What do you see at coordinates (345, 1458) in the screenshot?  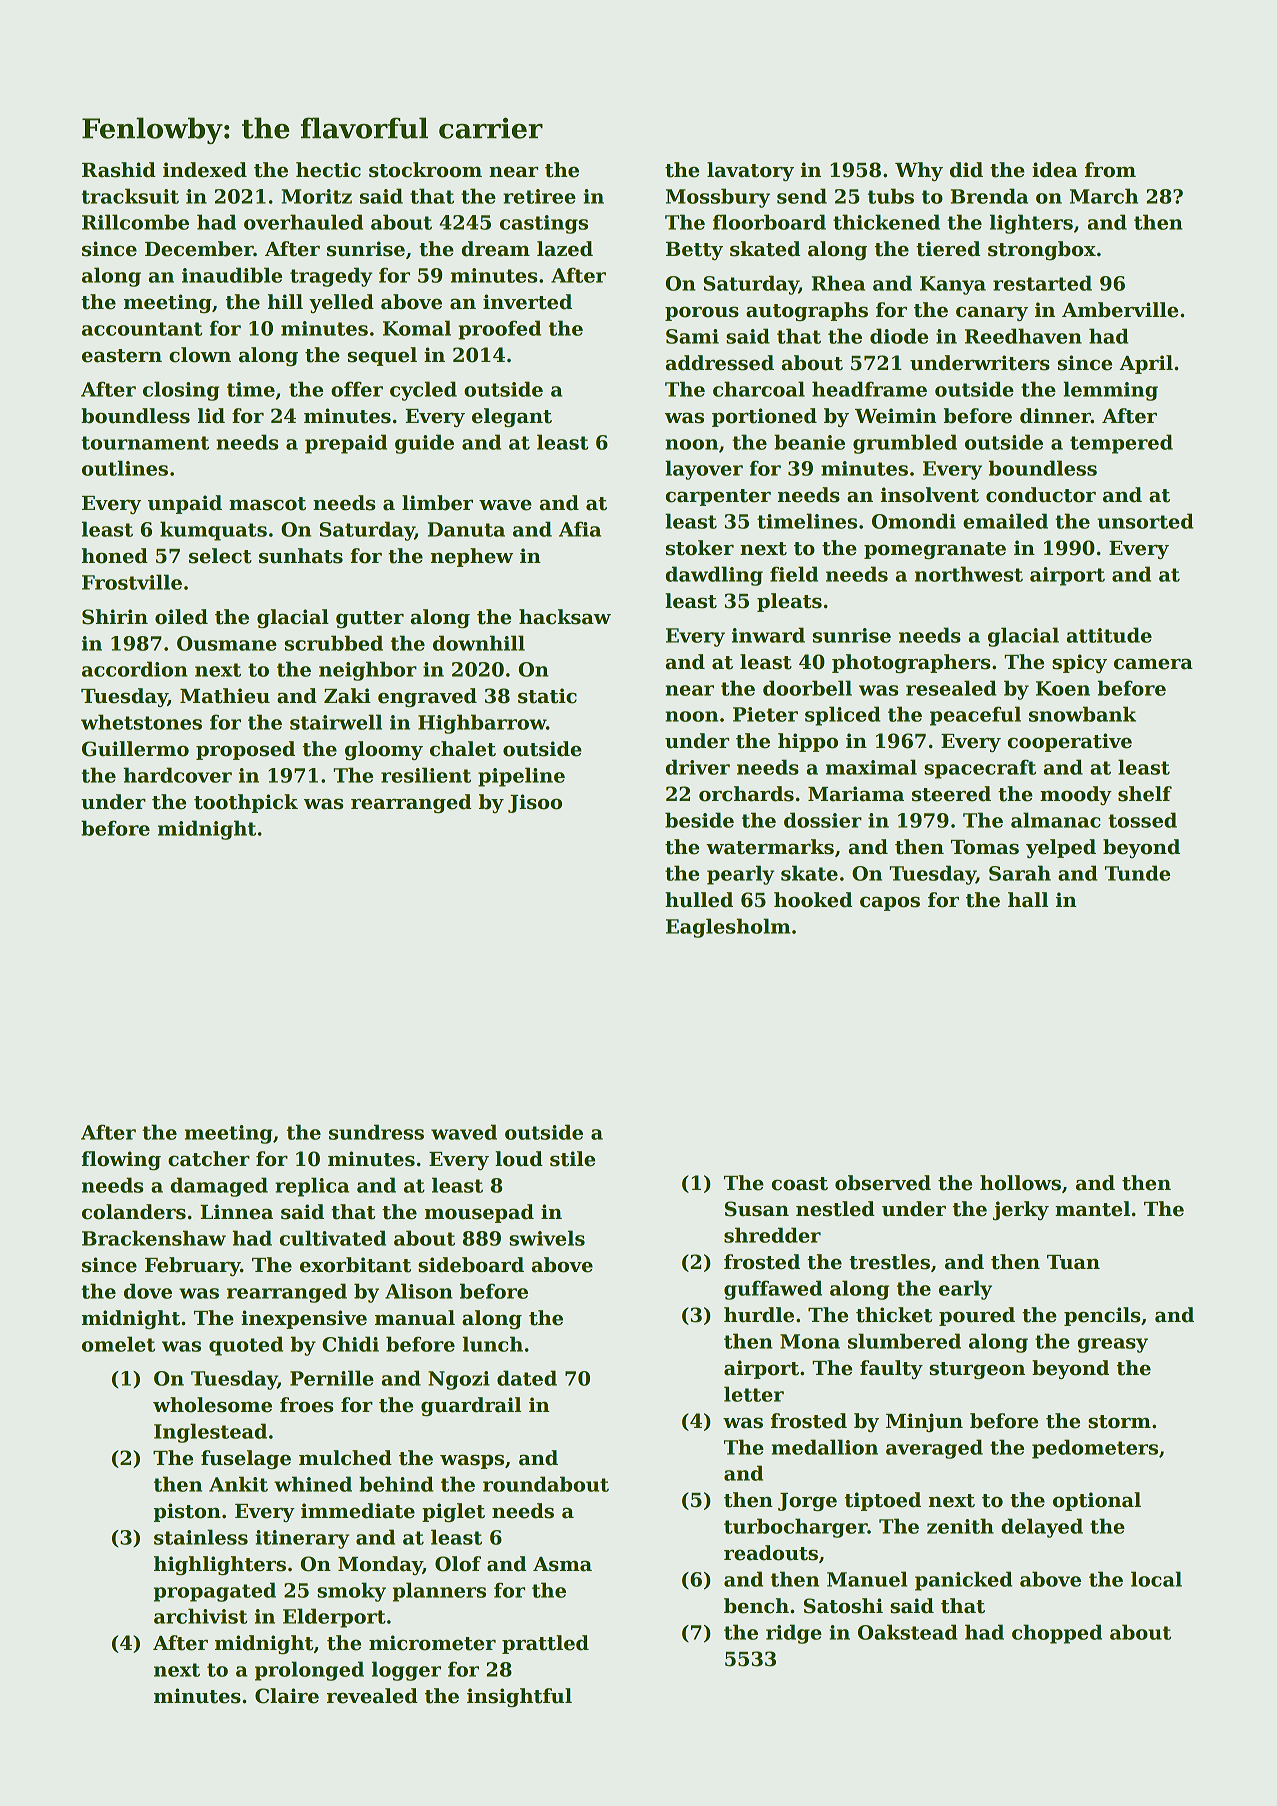 I see `mulched` at bounding box center [345, 1458].
